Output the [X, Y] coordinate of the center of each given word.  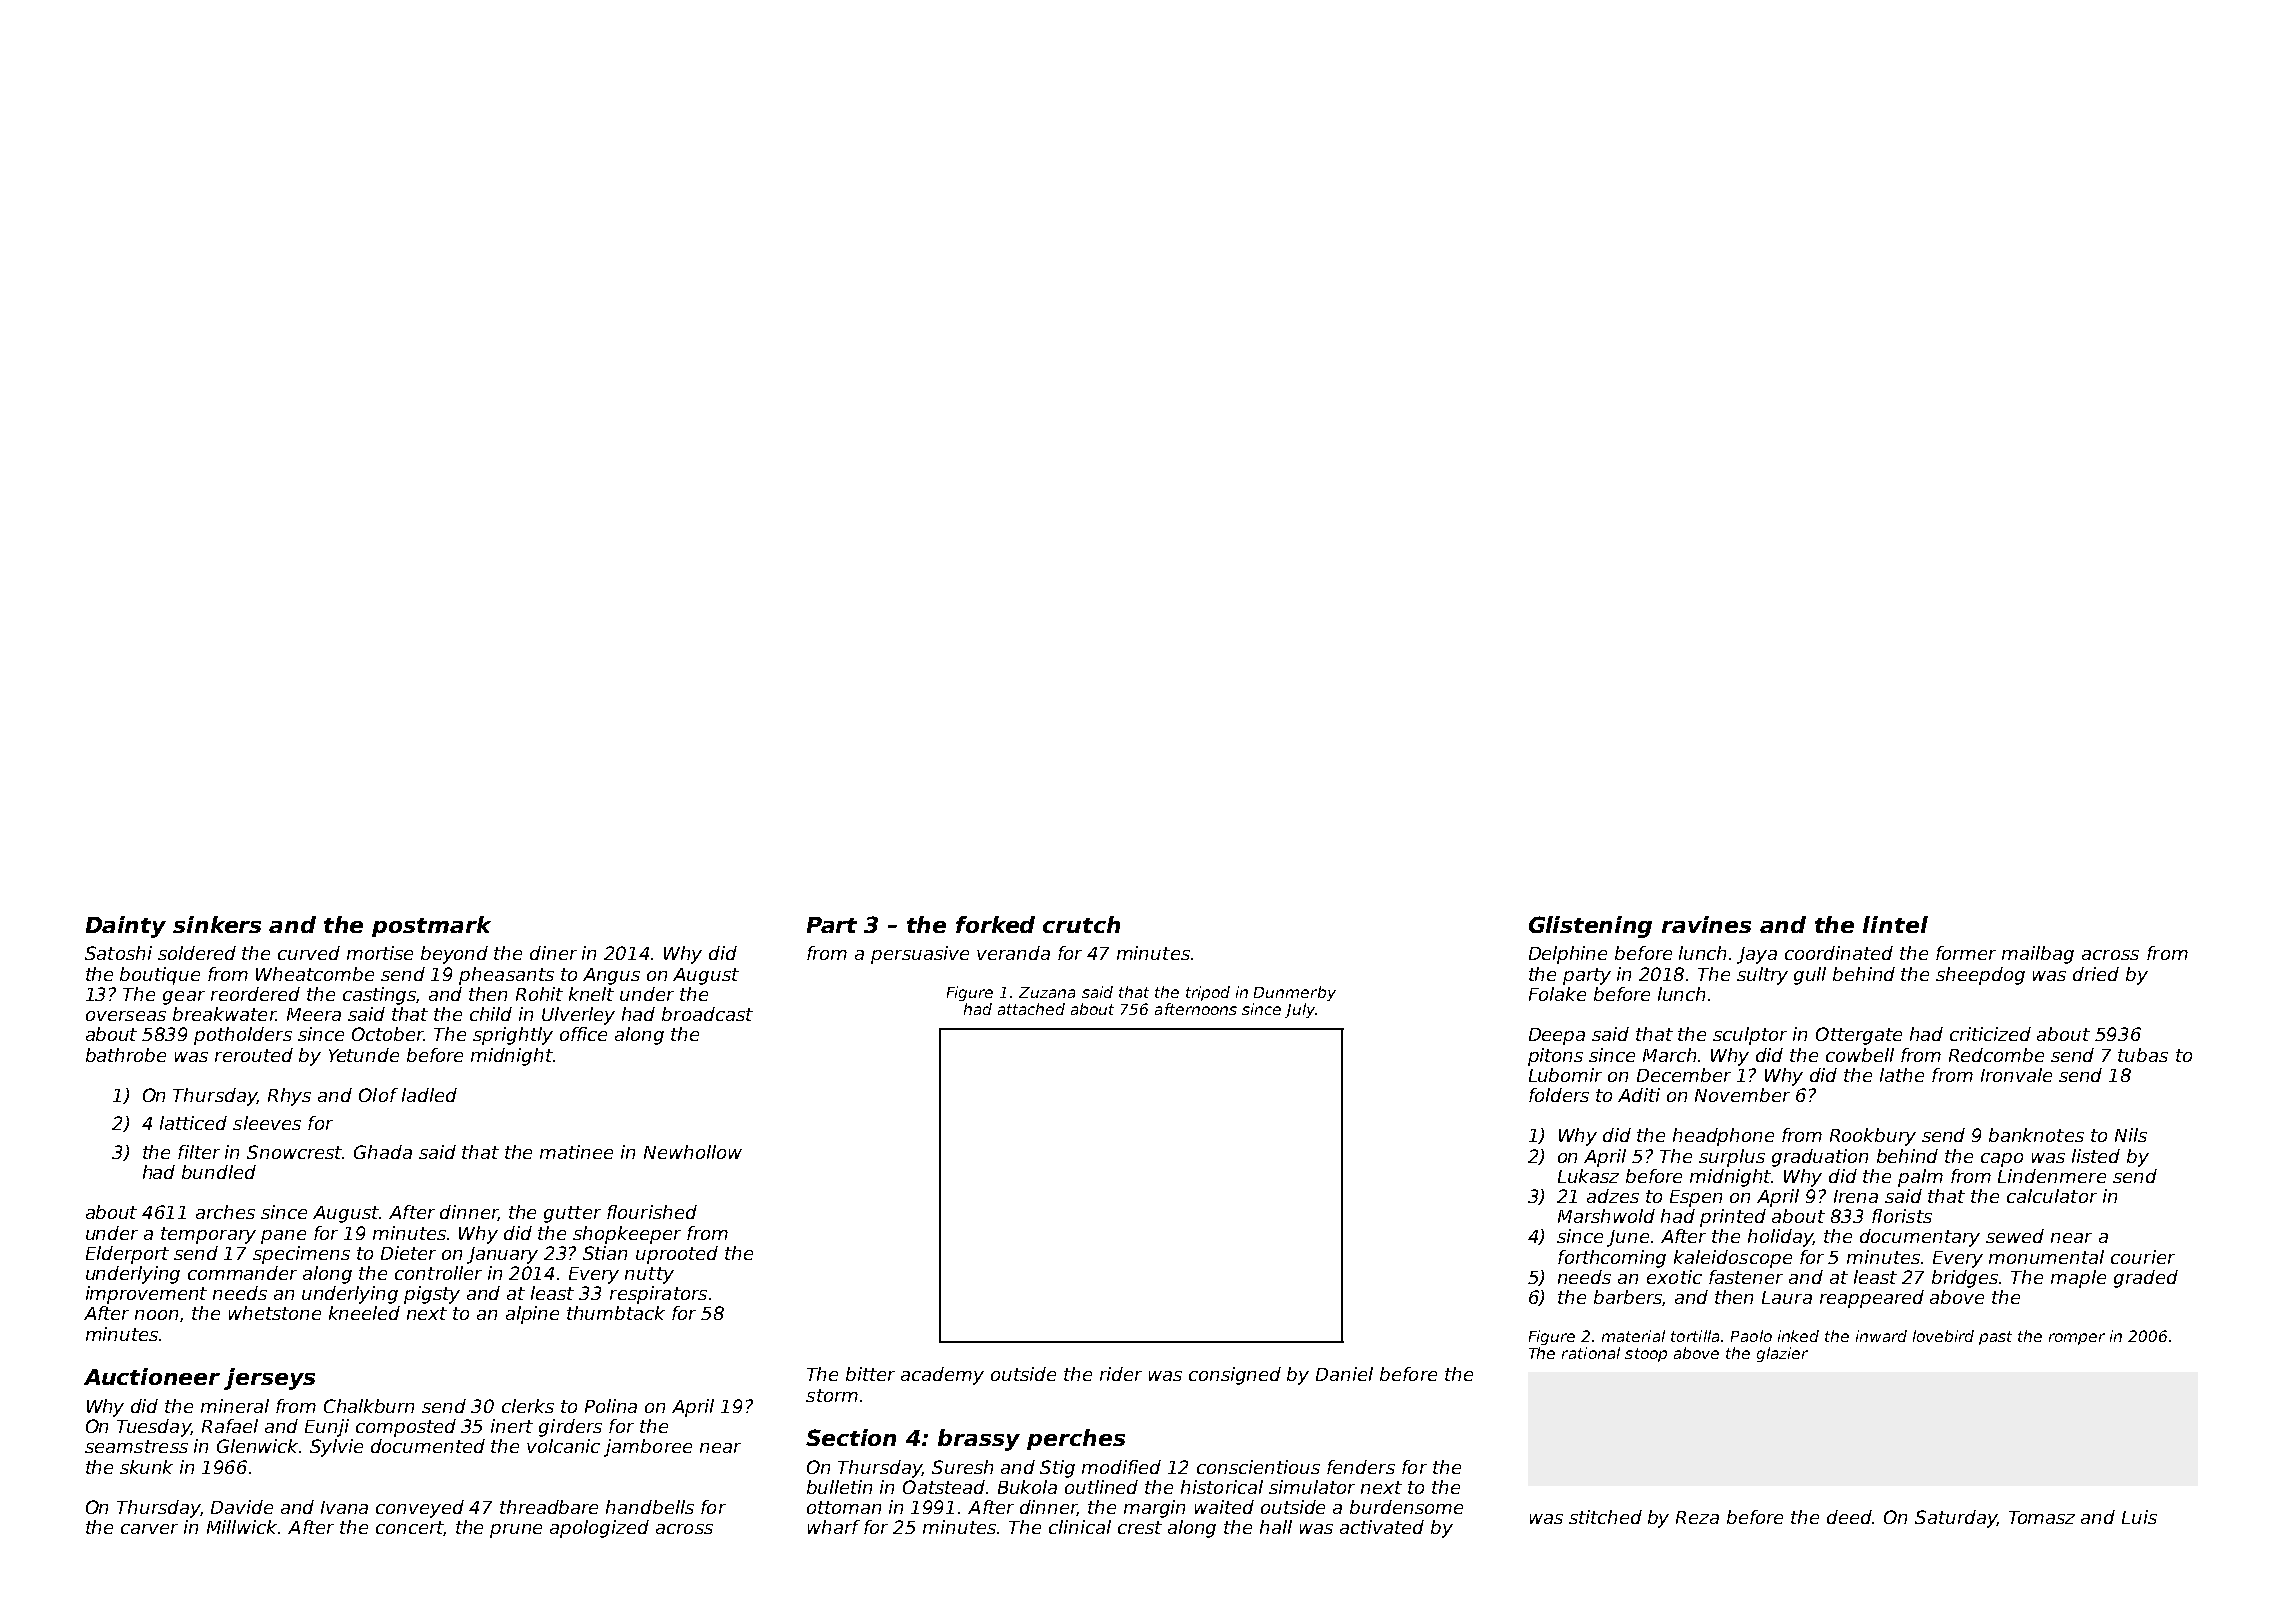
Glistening [1590, 927]
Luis [2139, 1517]
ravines [1706, 924]
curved [309, 953]
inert [512, 1426]
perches [1076, 1439]
